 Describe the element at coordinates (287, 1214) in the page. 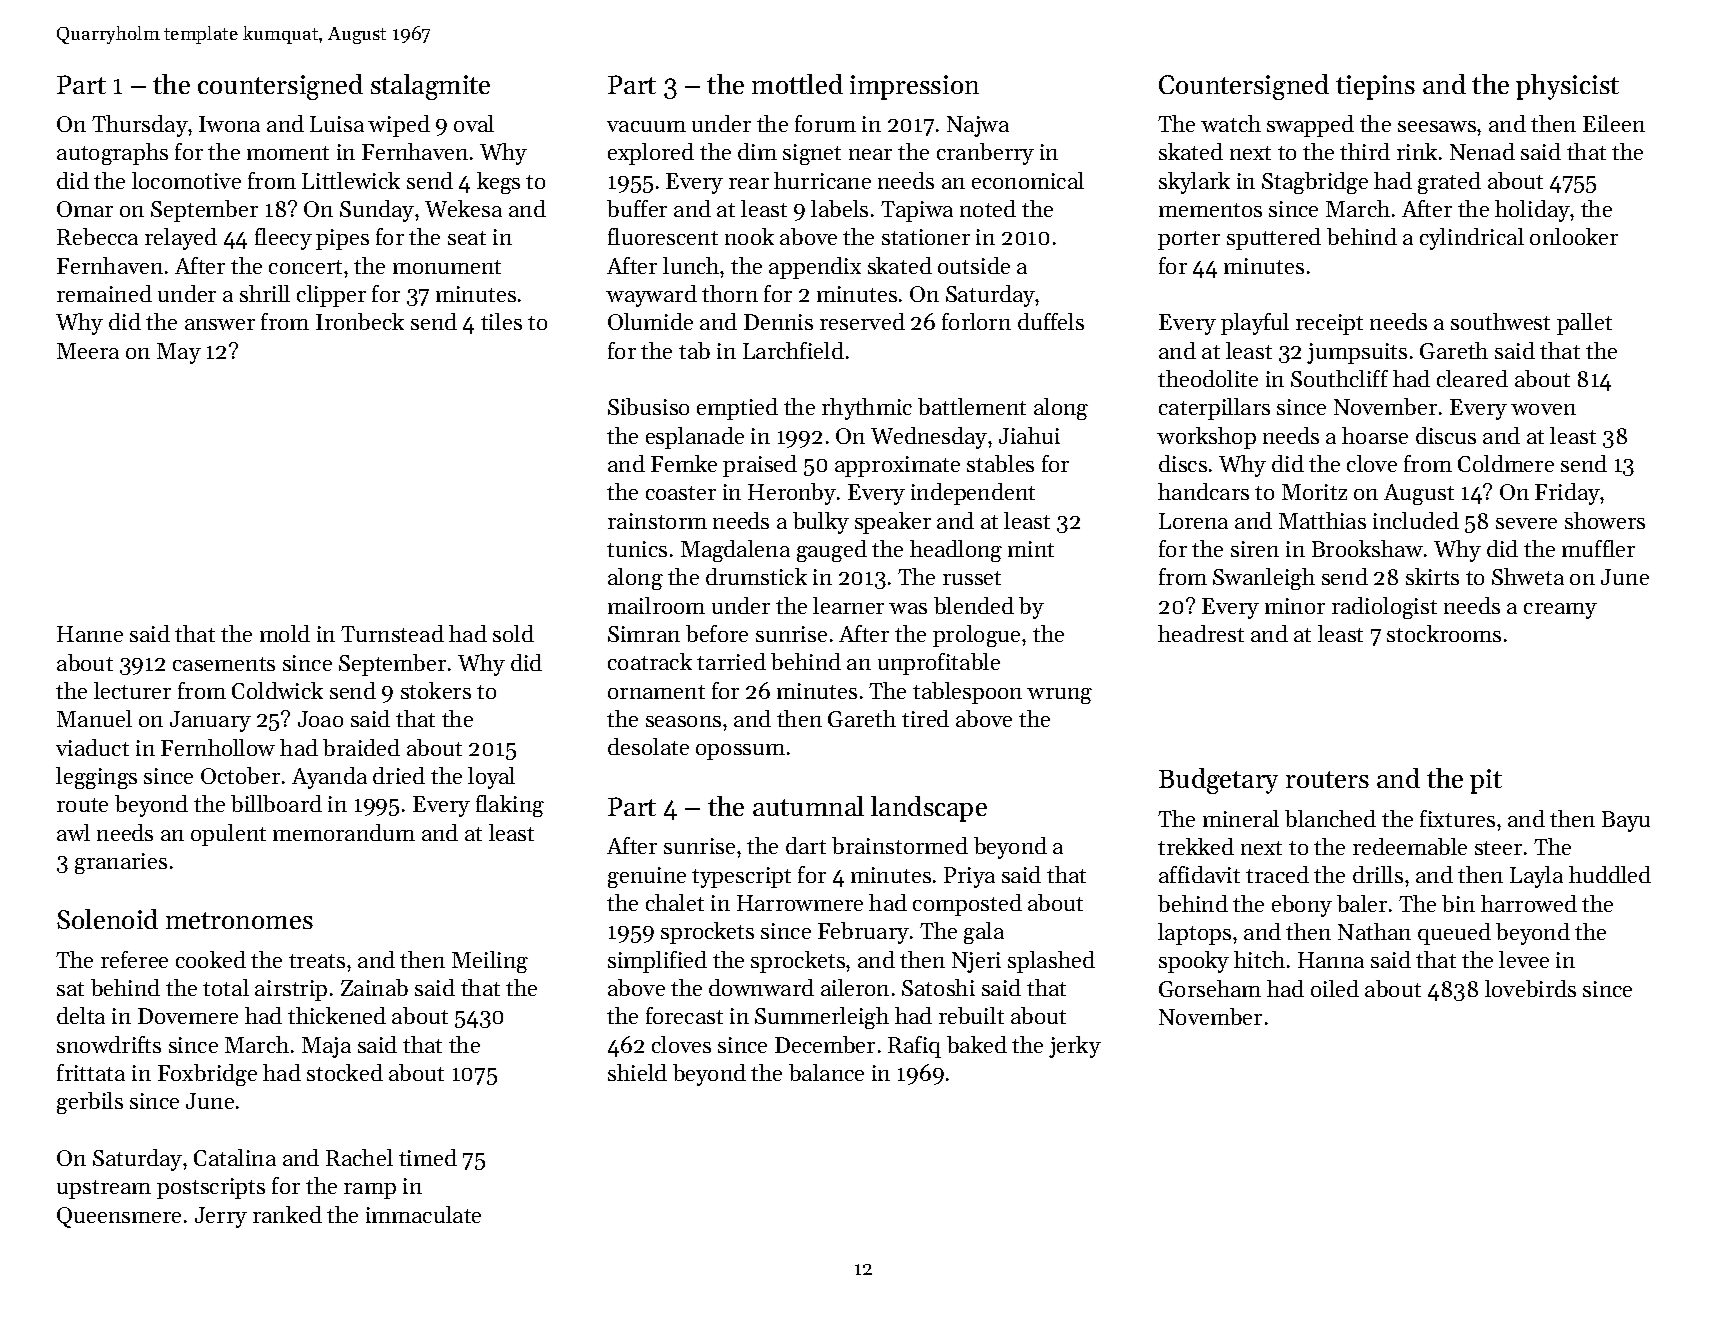

I see `ranked` at that location.
